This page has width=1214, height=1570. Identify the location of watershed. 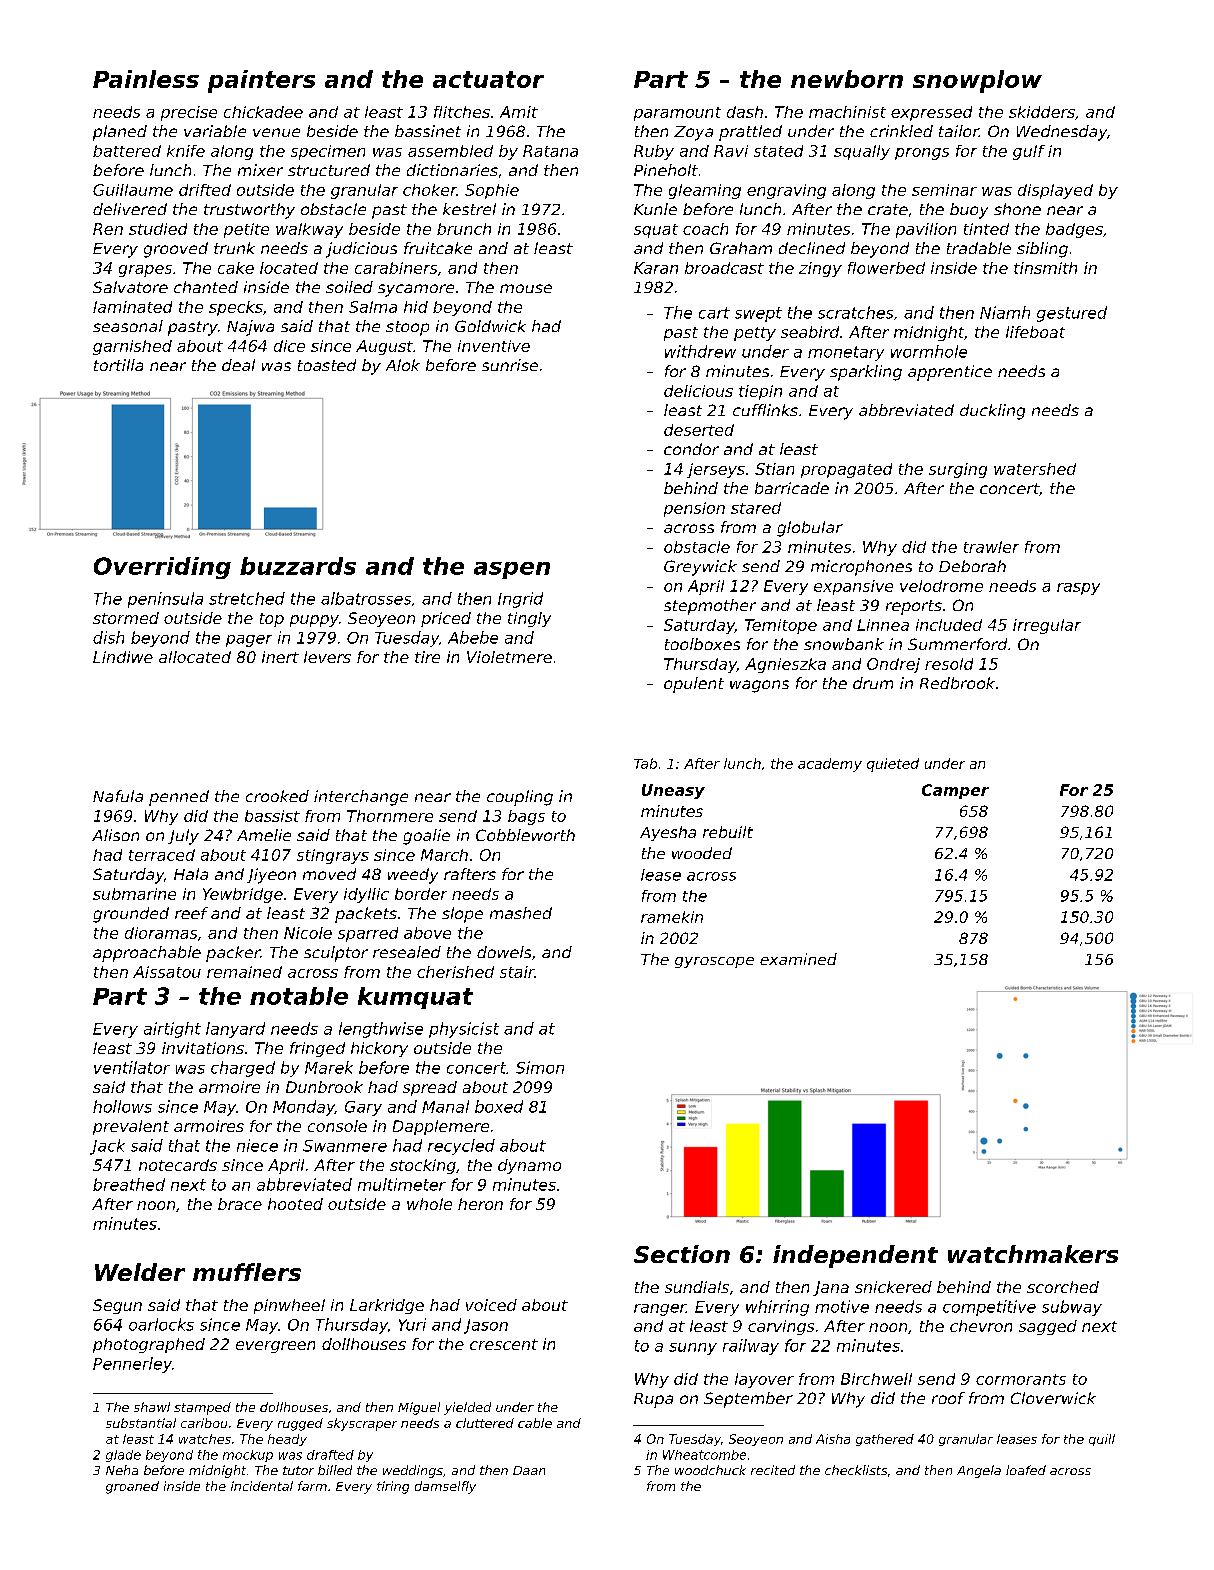
(1035, 469).
